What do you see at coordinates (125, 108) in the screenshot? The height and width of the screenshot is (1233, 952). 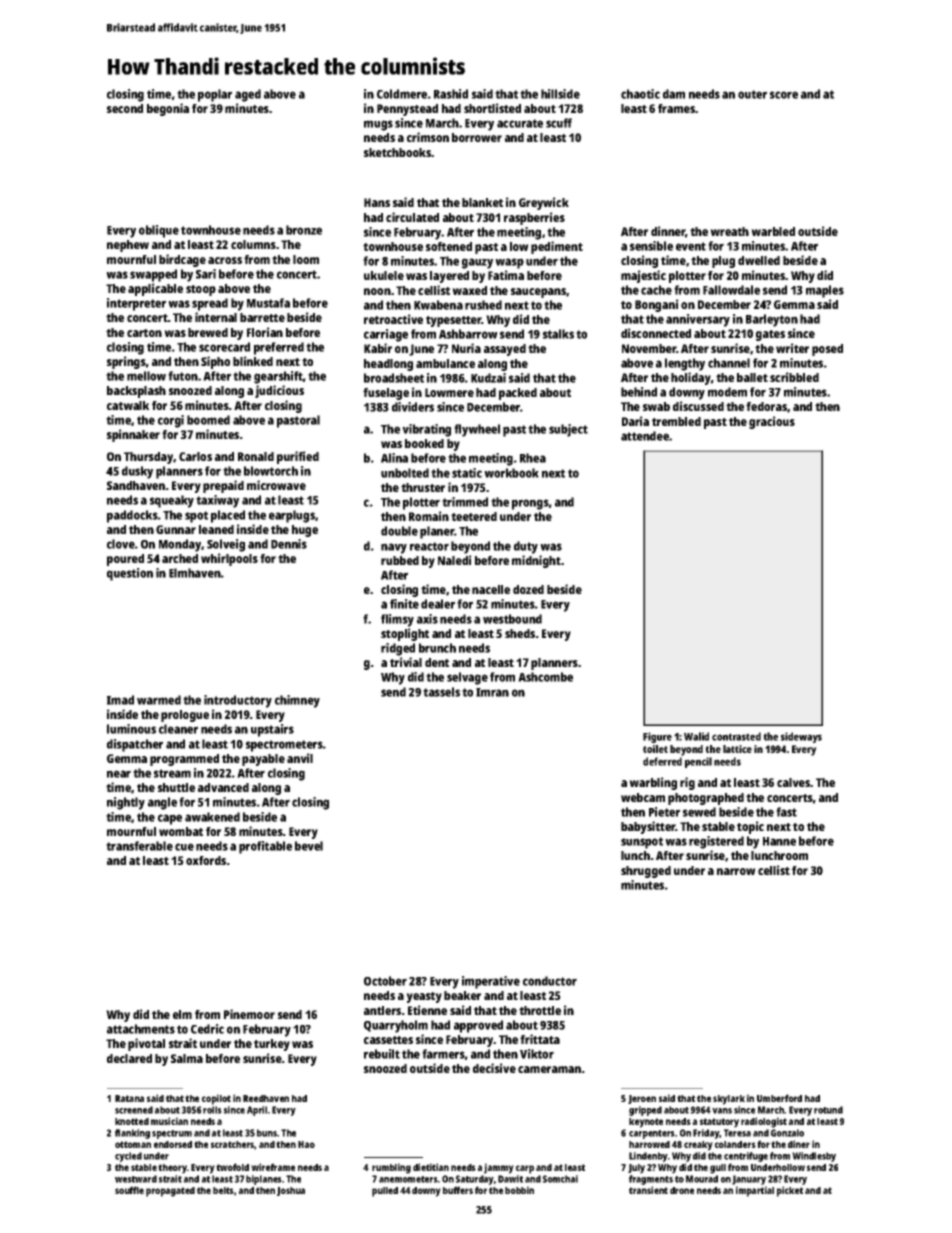 I see `second` at bounding box center [125, 108].
